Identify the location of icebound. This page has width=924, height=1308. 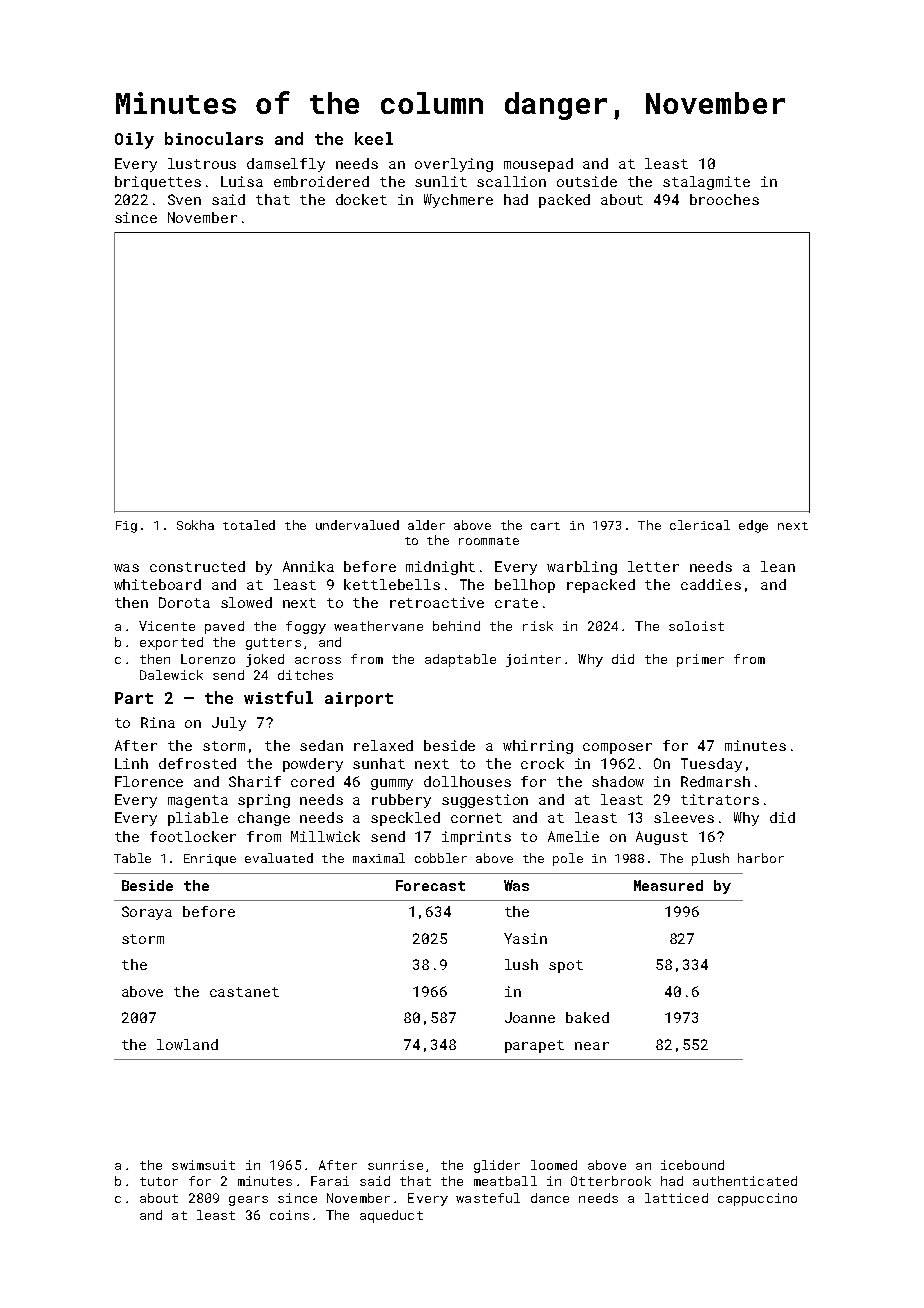
(692, 1165).
